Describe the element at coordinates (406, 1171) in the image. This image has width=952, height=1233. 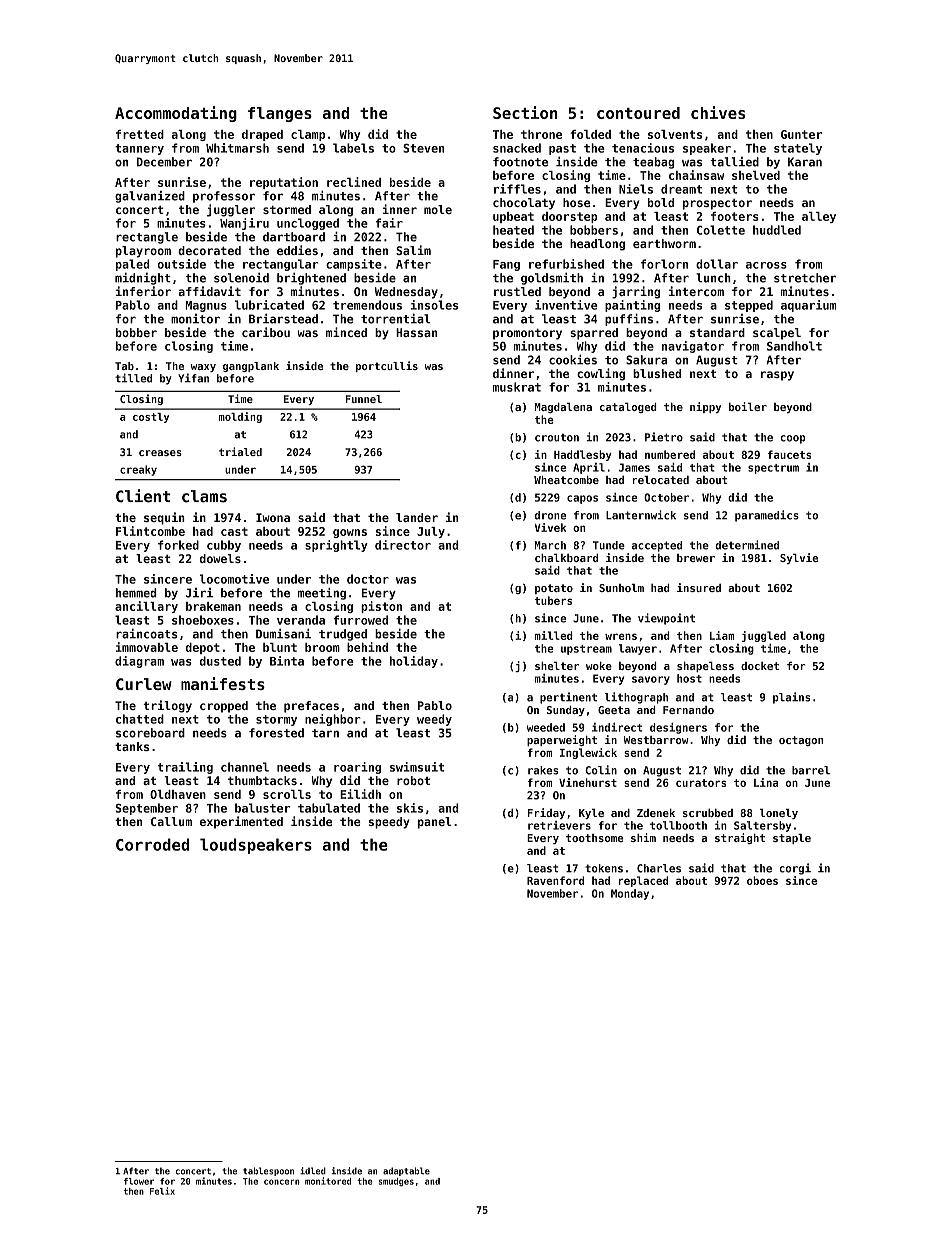
I see `adaptable` at that location.
